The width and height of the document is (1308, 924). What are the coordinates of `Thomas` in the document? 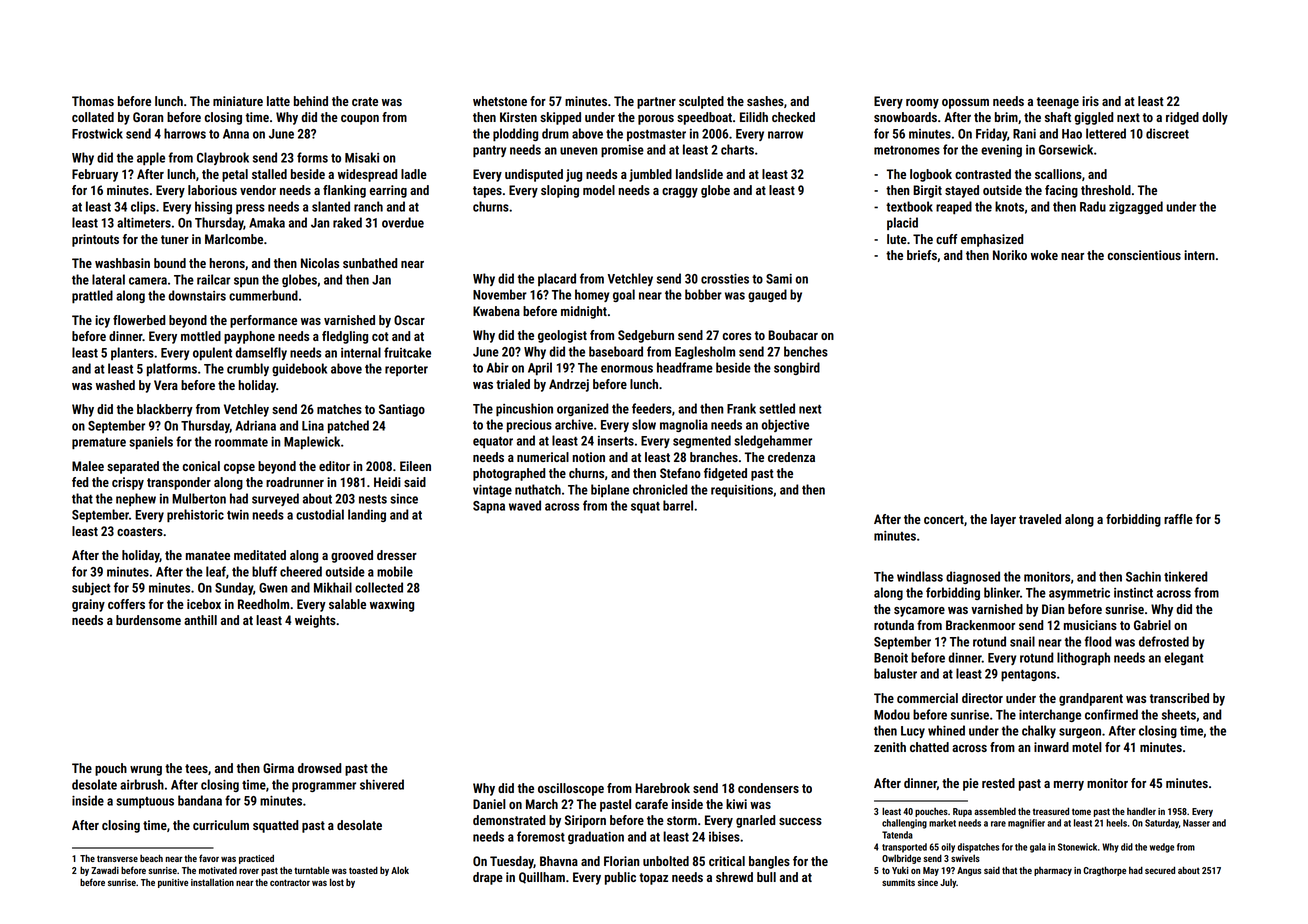 It's located at (93, 101).
